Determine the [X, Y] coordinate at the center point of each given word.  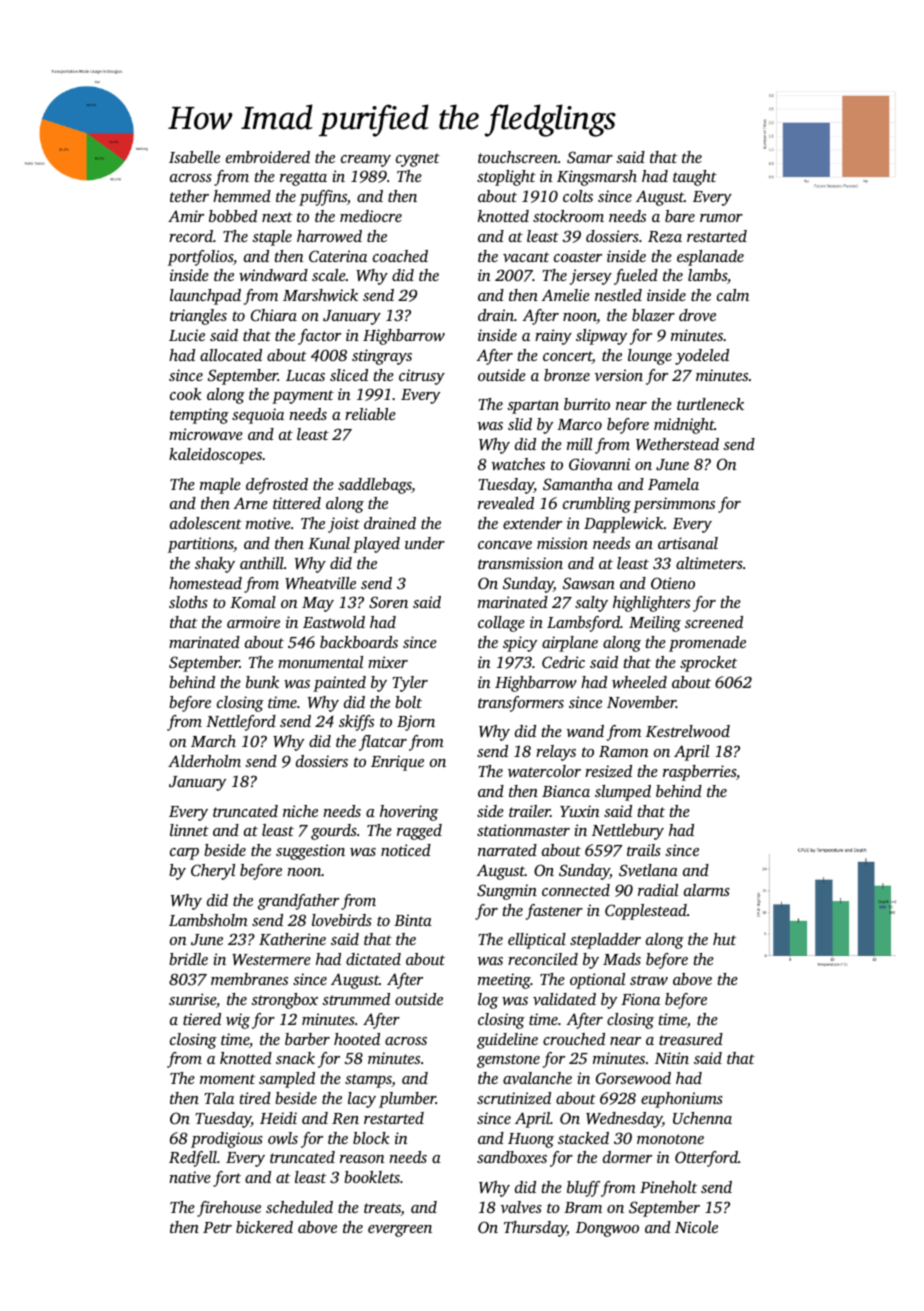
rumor [721, 218]
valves [521, 1207]
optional [597, 981]
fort [227, 1179]
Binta [413, 920]
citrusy [422, 377]
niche [300, 811]
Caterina [338, 256]
